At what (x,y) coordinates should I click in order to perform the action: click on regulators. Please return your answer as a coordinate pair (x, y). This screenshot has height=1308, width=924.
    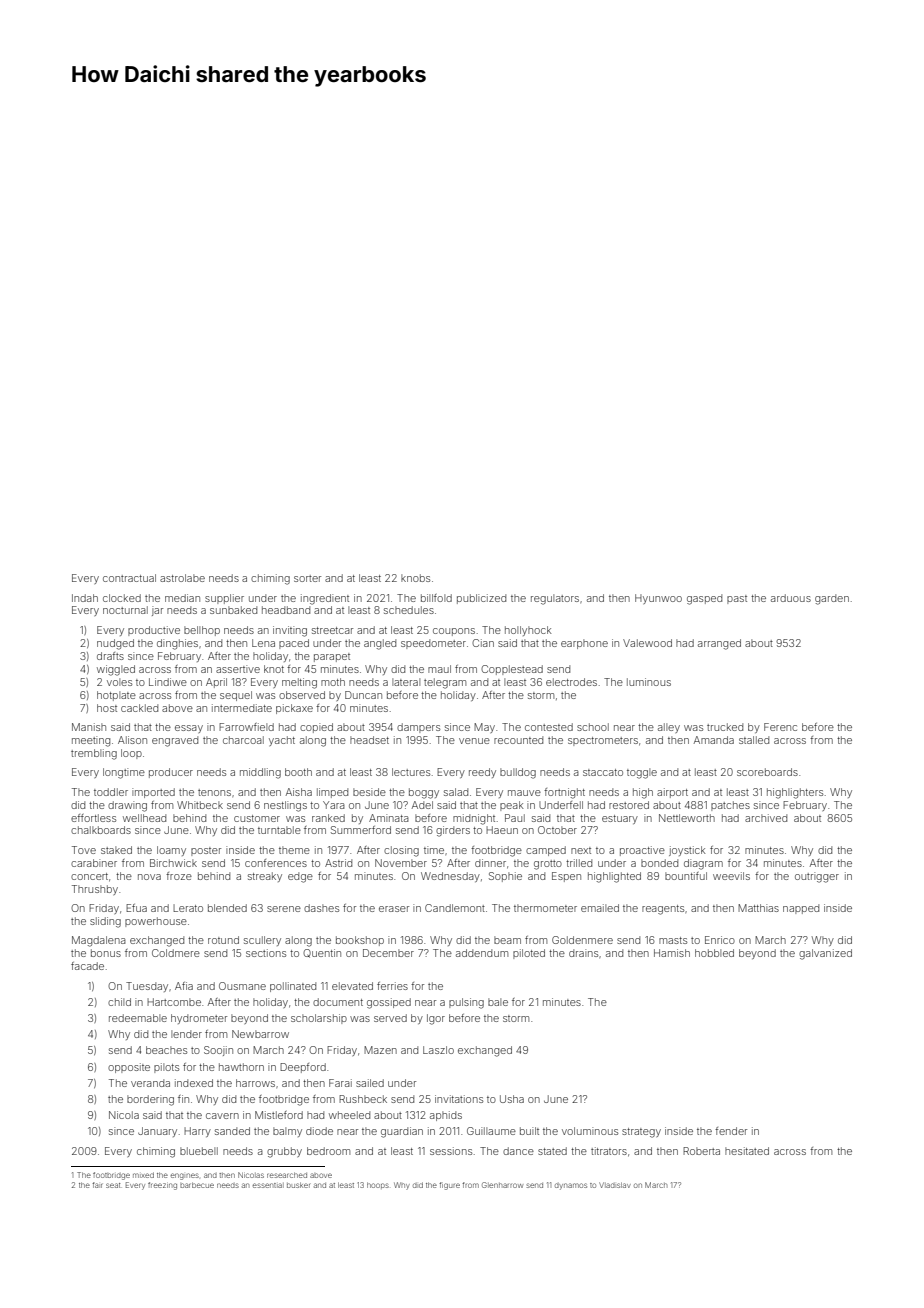
    Looking at the image, I should click on (555, 599).
